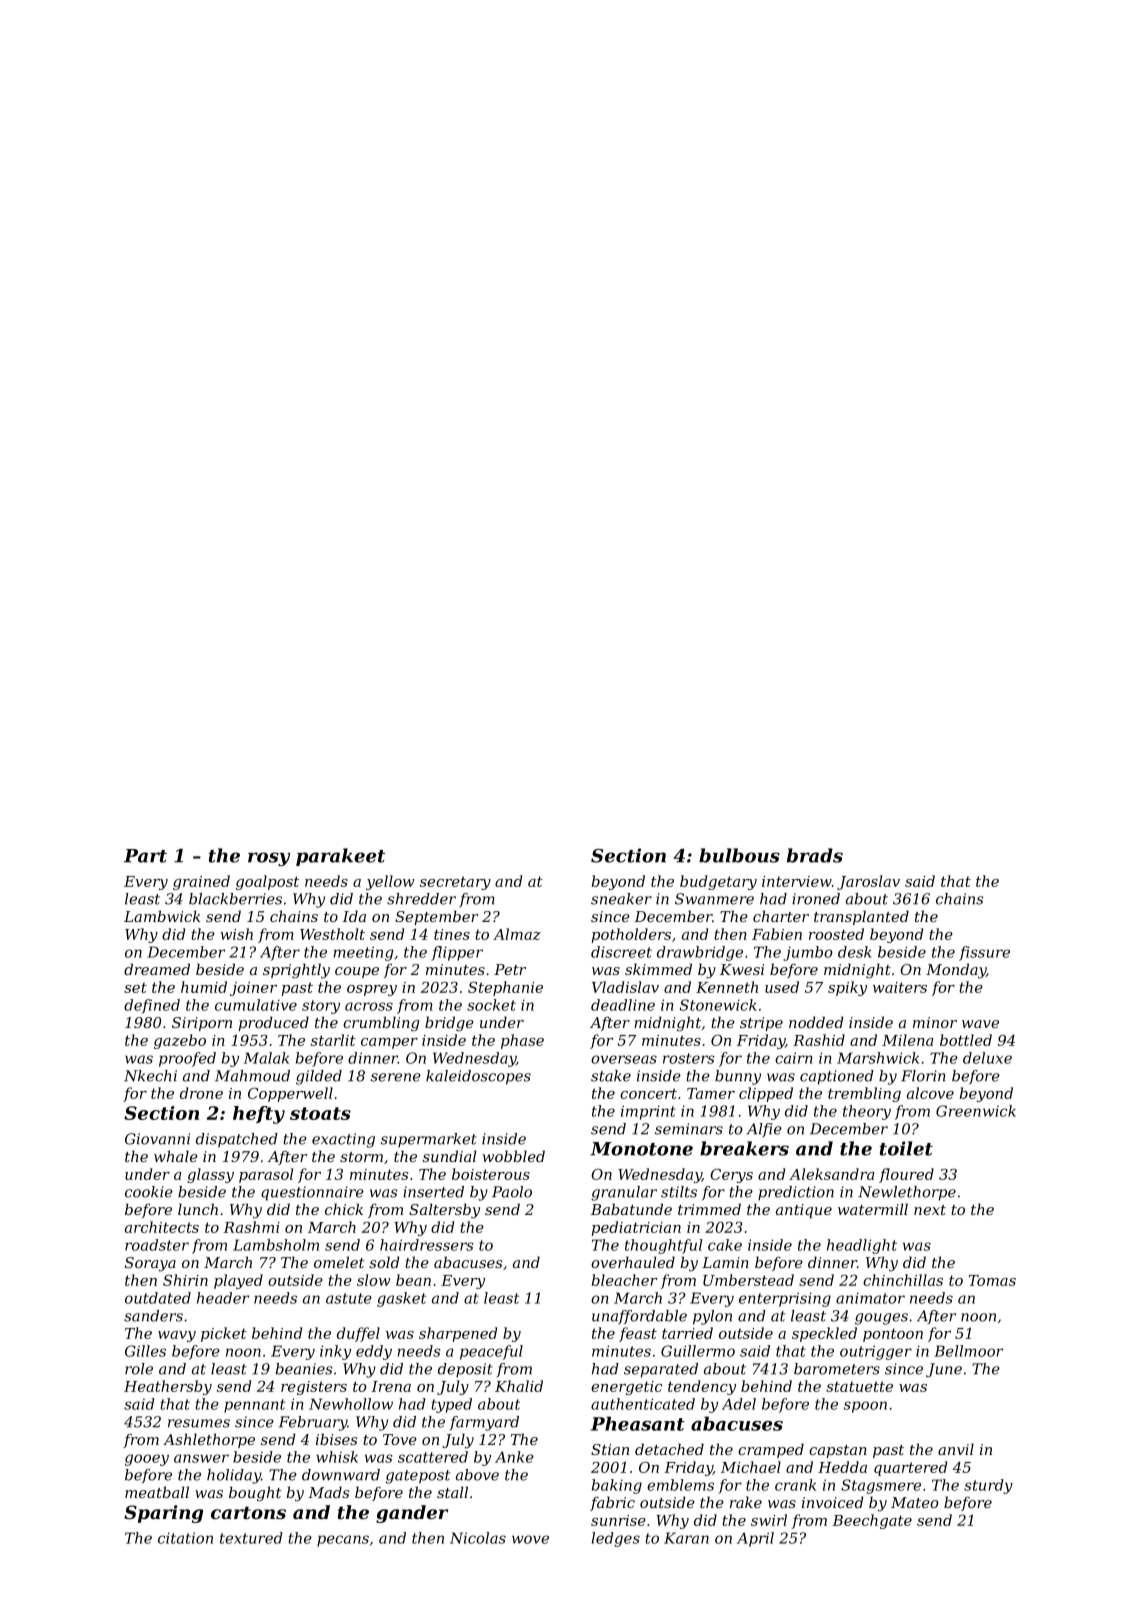  Describe the element at coordinates (739, 855) in the screenshot. I see `bulbous` at that location.
